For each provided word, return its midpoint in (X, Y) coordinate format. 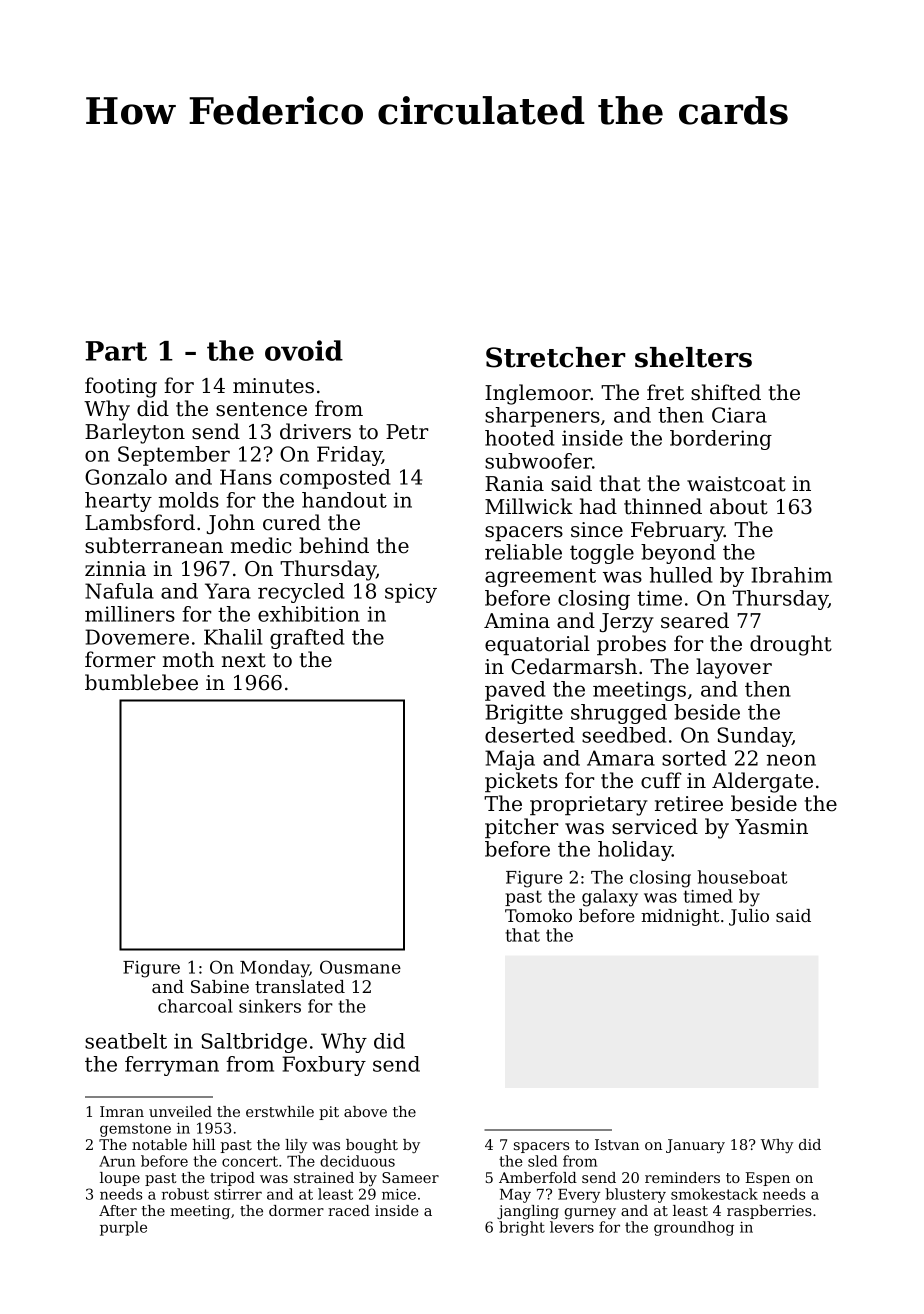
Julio (749, 917)
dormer (296, 1210)
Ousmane (360, 967)
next (244, 660)
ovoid (304, 350)
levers (572, 1227)
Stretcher (555, 357)
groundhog (694, 1228)
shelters (693, 357)
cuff (661, 780)
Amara (621, 758)
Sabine (220, 986)
